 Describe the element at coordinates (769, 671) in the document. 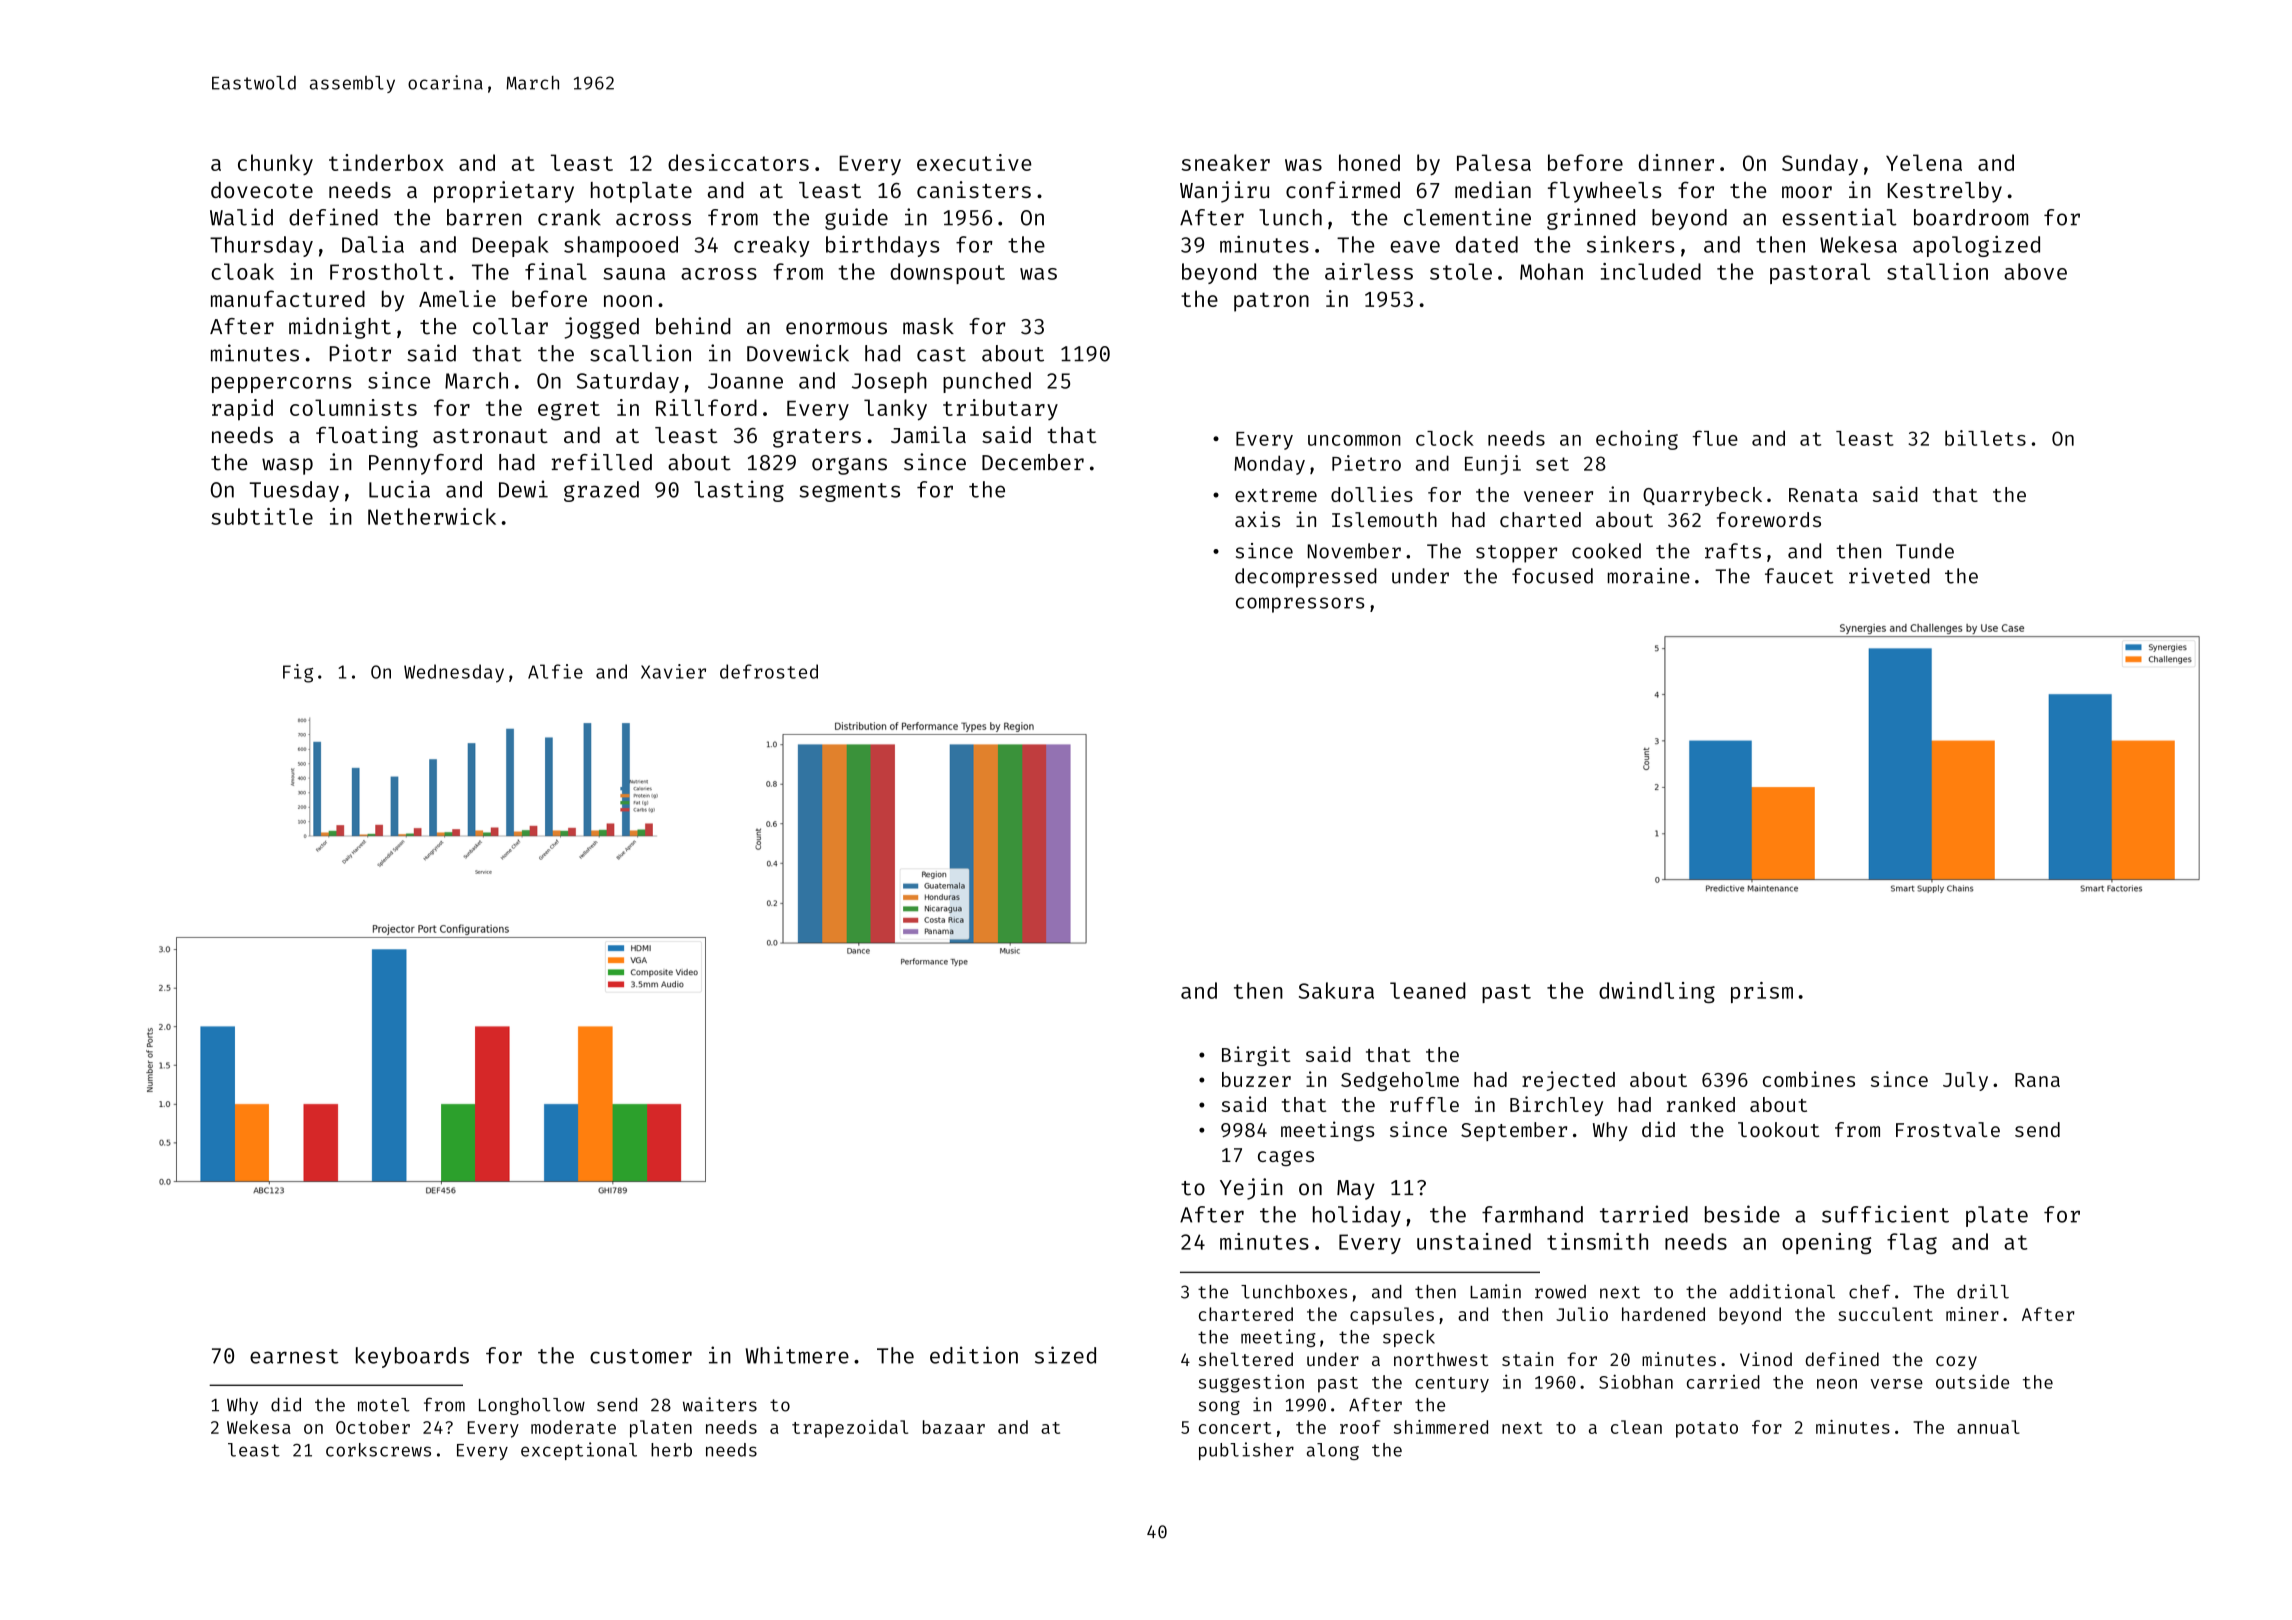

I see `defrosted` at that location.
